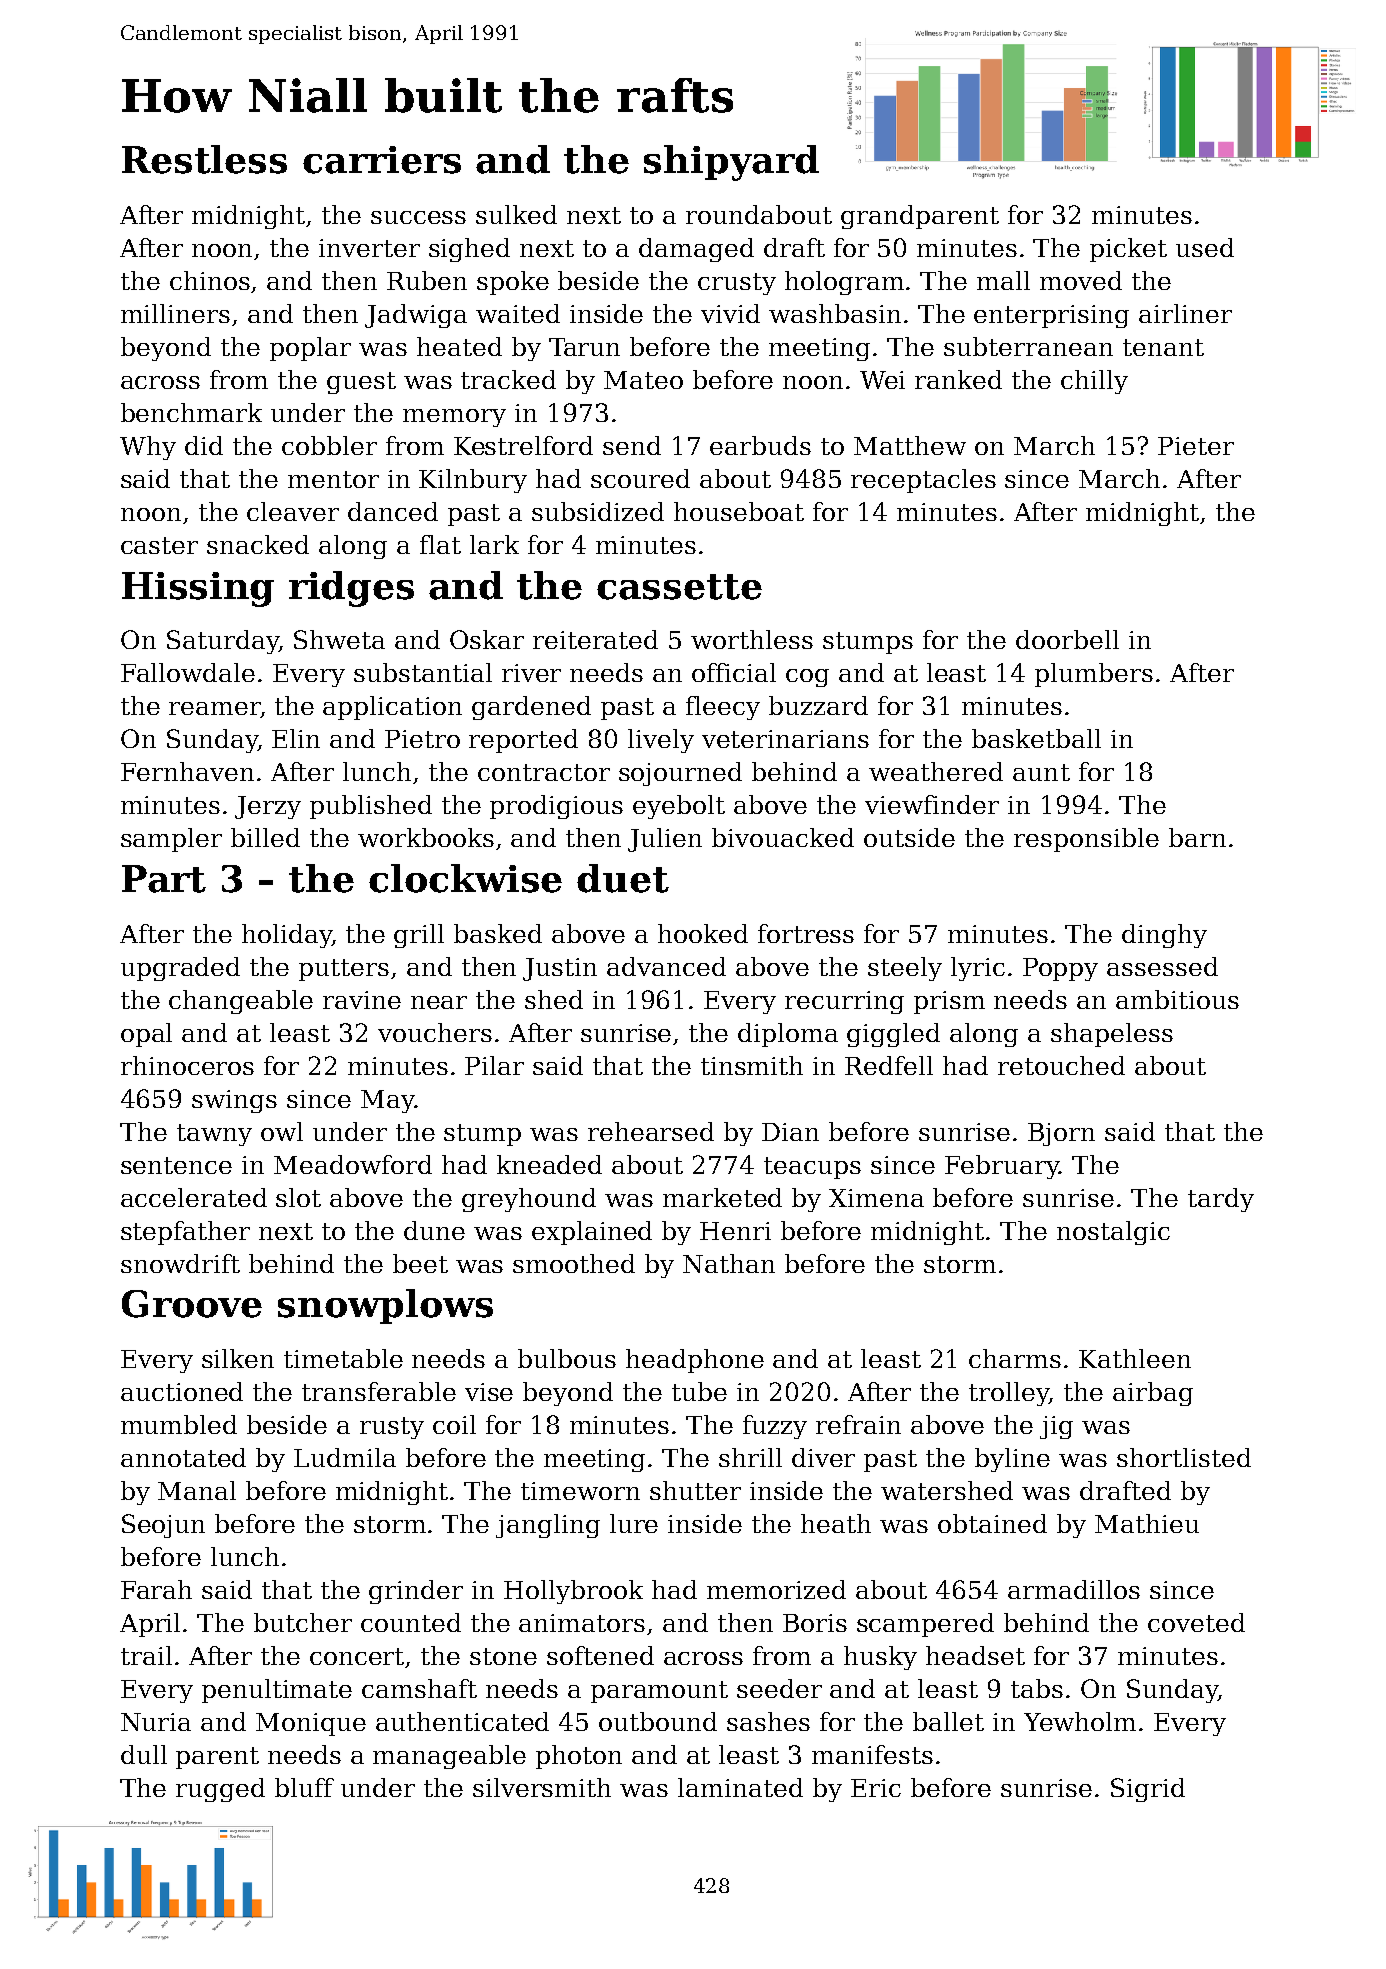  Describe the element at coordinates (844, 283) in the screenshot. I see `hologram` at that location.
